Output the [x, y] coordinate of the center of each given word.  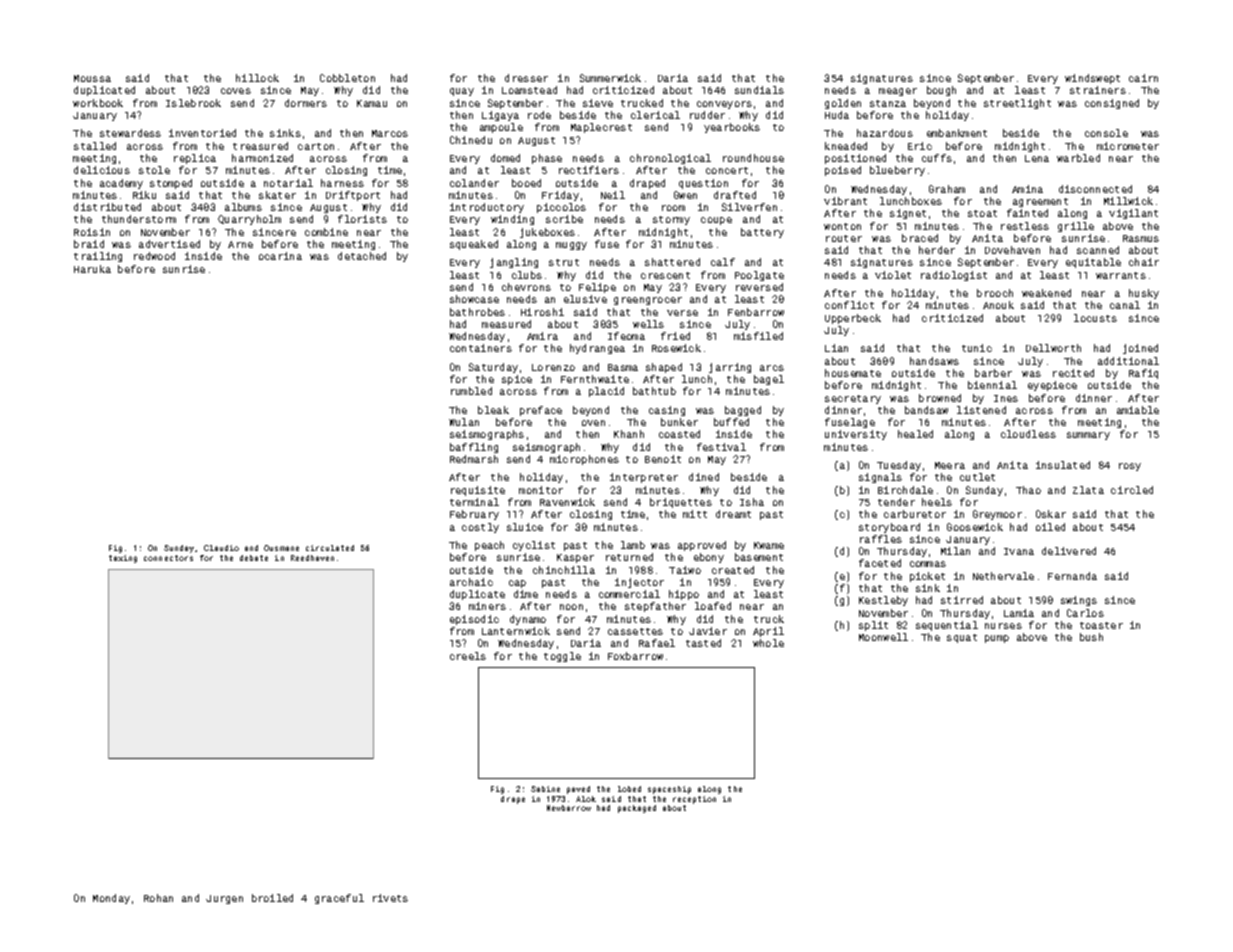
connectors [168, 558]
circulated [330, 548]
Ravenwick [567, 502]
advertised [169, 244]
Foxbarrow [635, 656]
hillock [257, 78]
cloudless [1028, 434]
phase [547, 159]
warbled [1078, 158]
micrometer [1128, 146]
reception [694, 800]
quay [462, 92]
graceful [339, 899]
